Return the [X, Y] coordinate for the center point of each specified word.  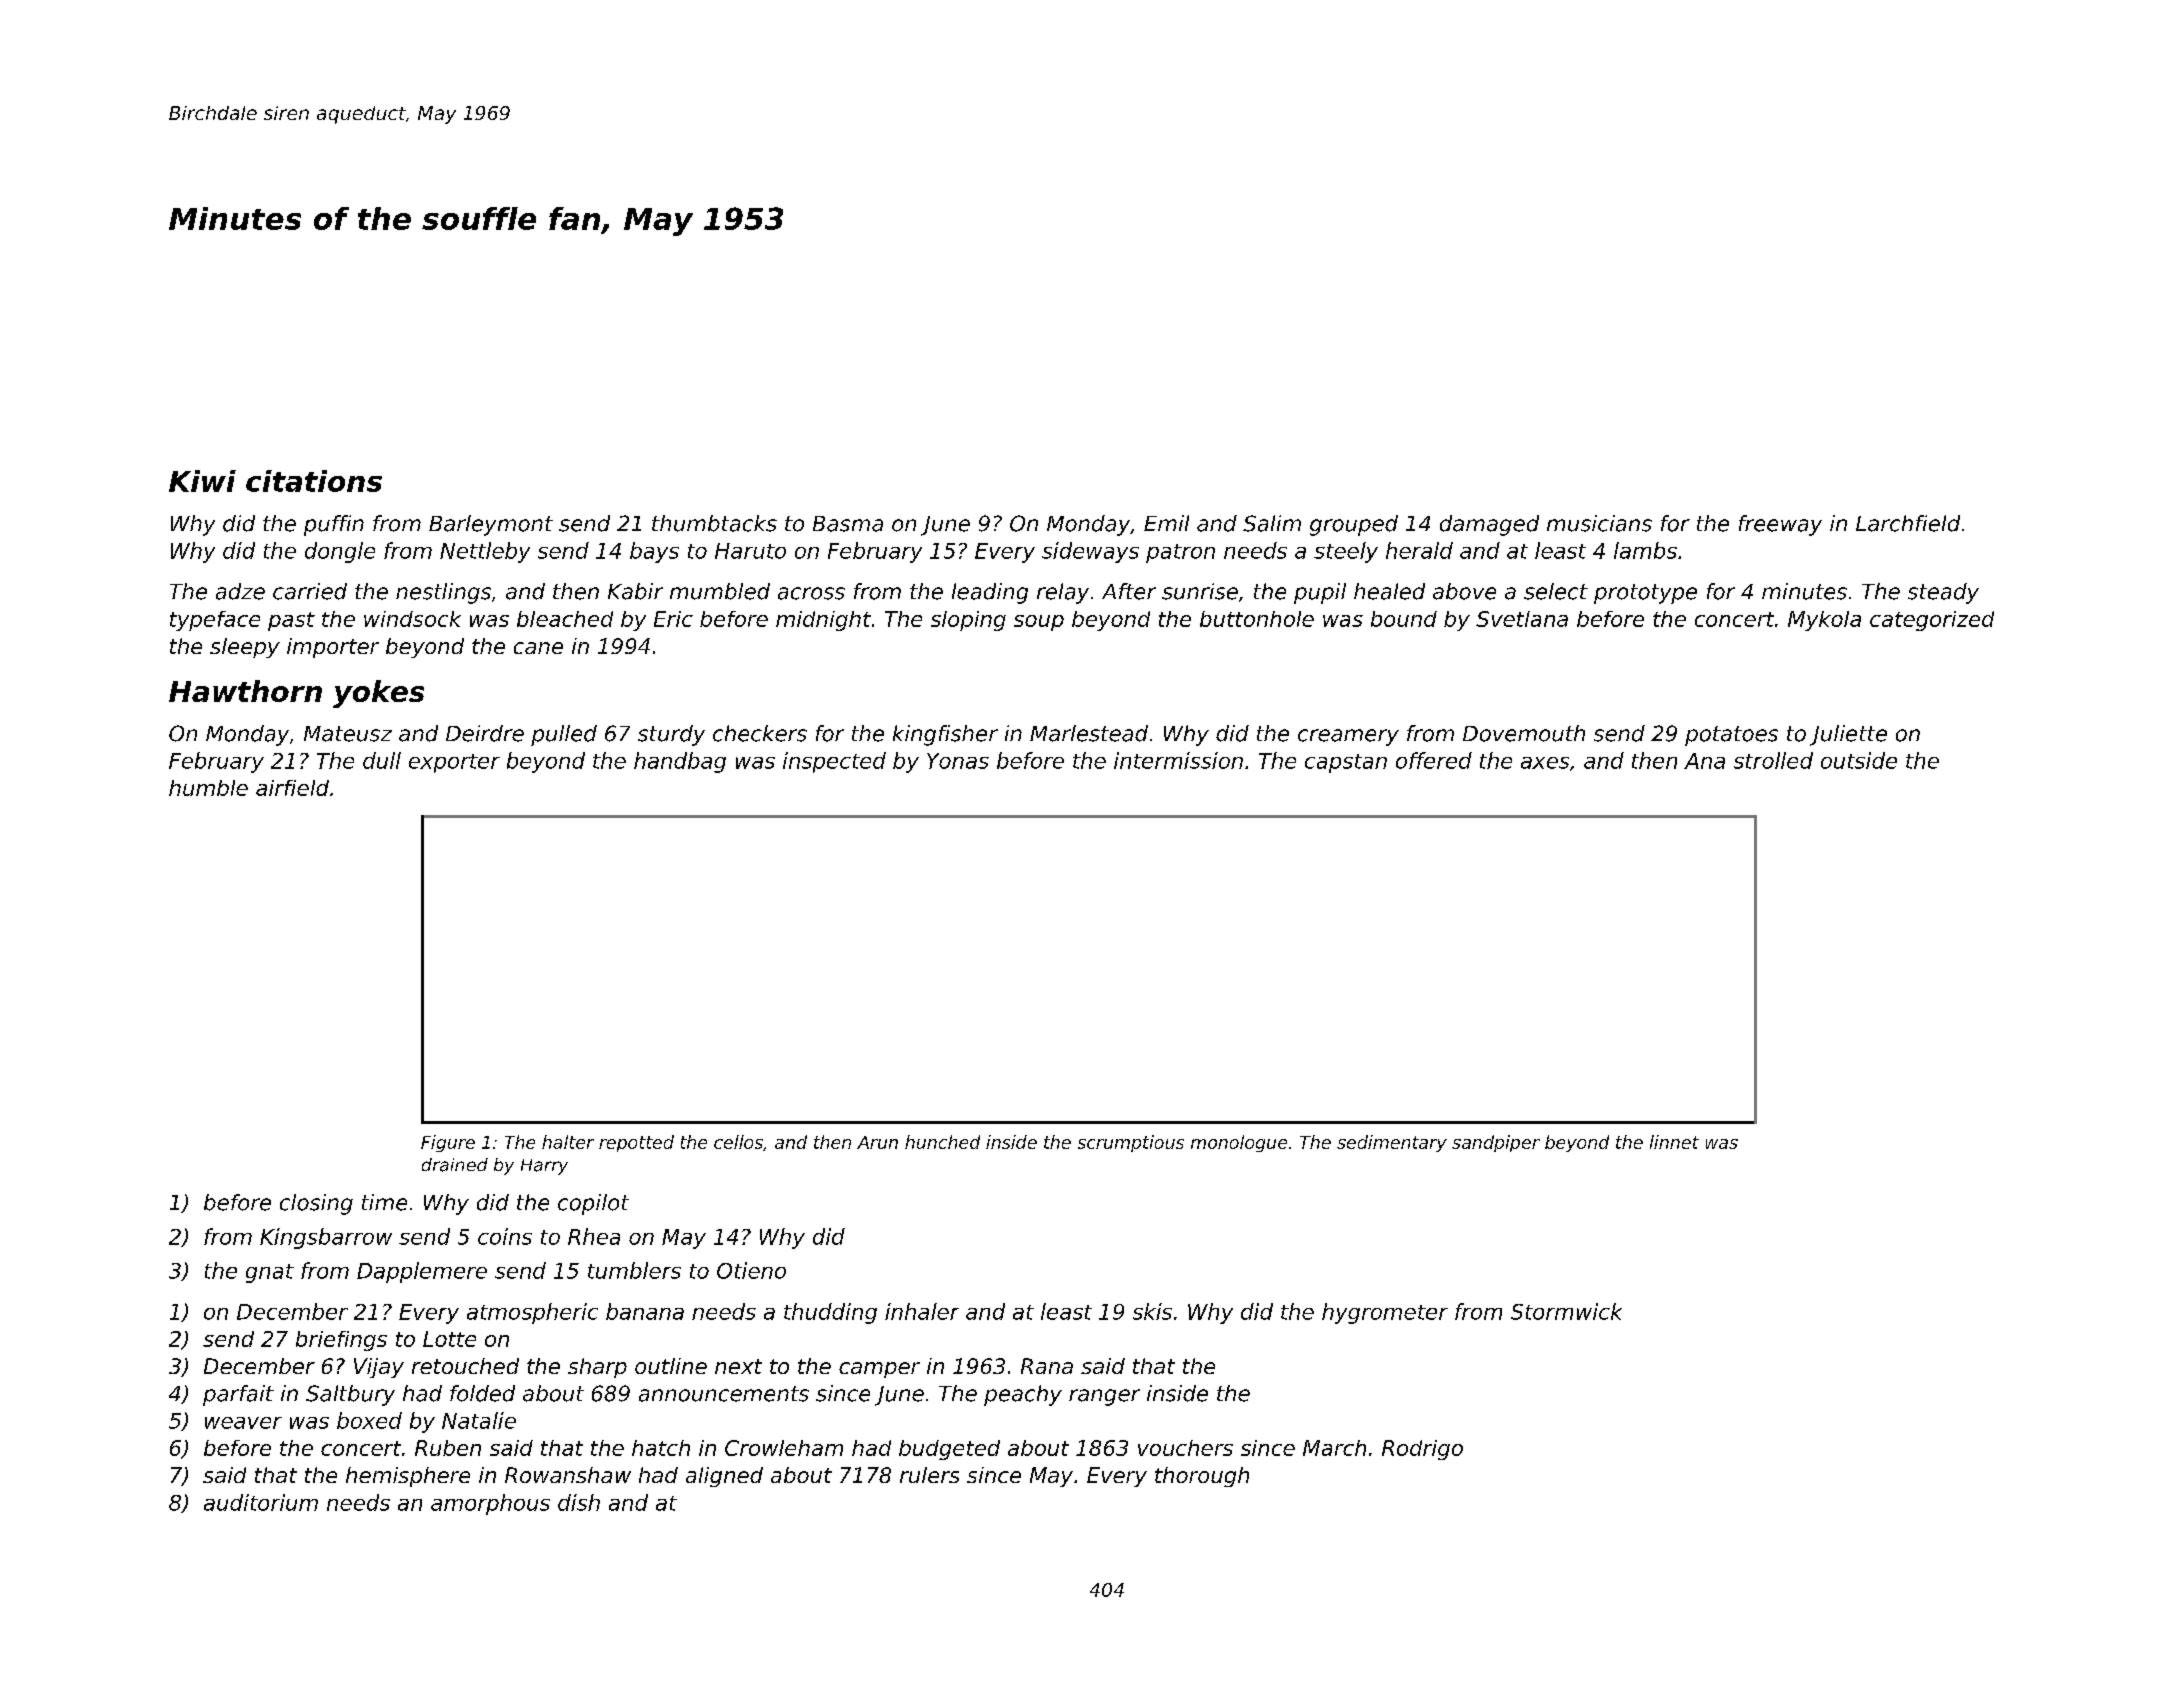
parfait [238, 1395]
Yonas [958, 761]
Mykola [1824, 621]
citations [314, 481]
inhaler [922, 1311]
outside [1859, 760]
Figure [448, 1143]
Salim [1272, 523]
